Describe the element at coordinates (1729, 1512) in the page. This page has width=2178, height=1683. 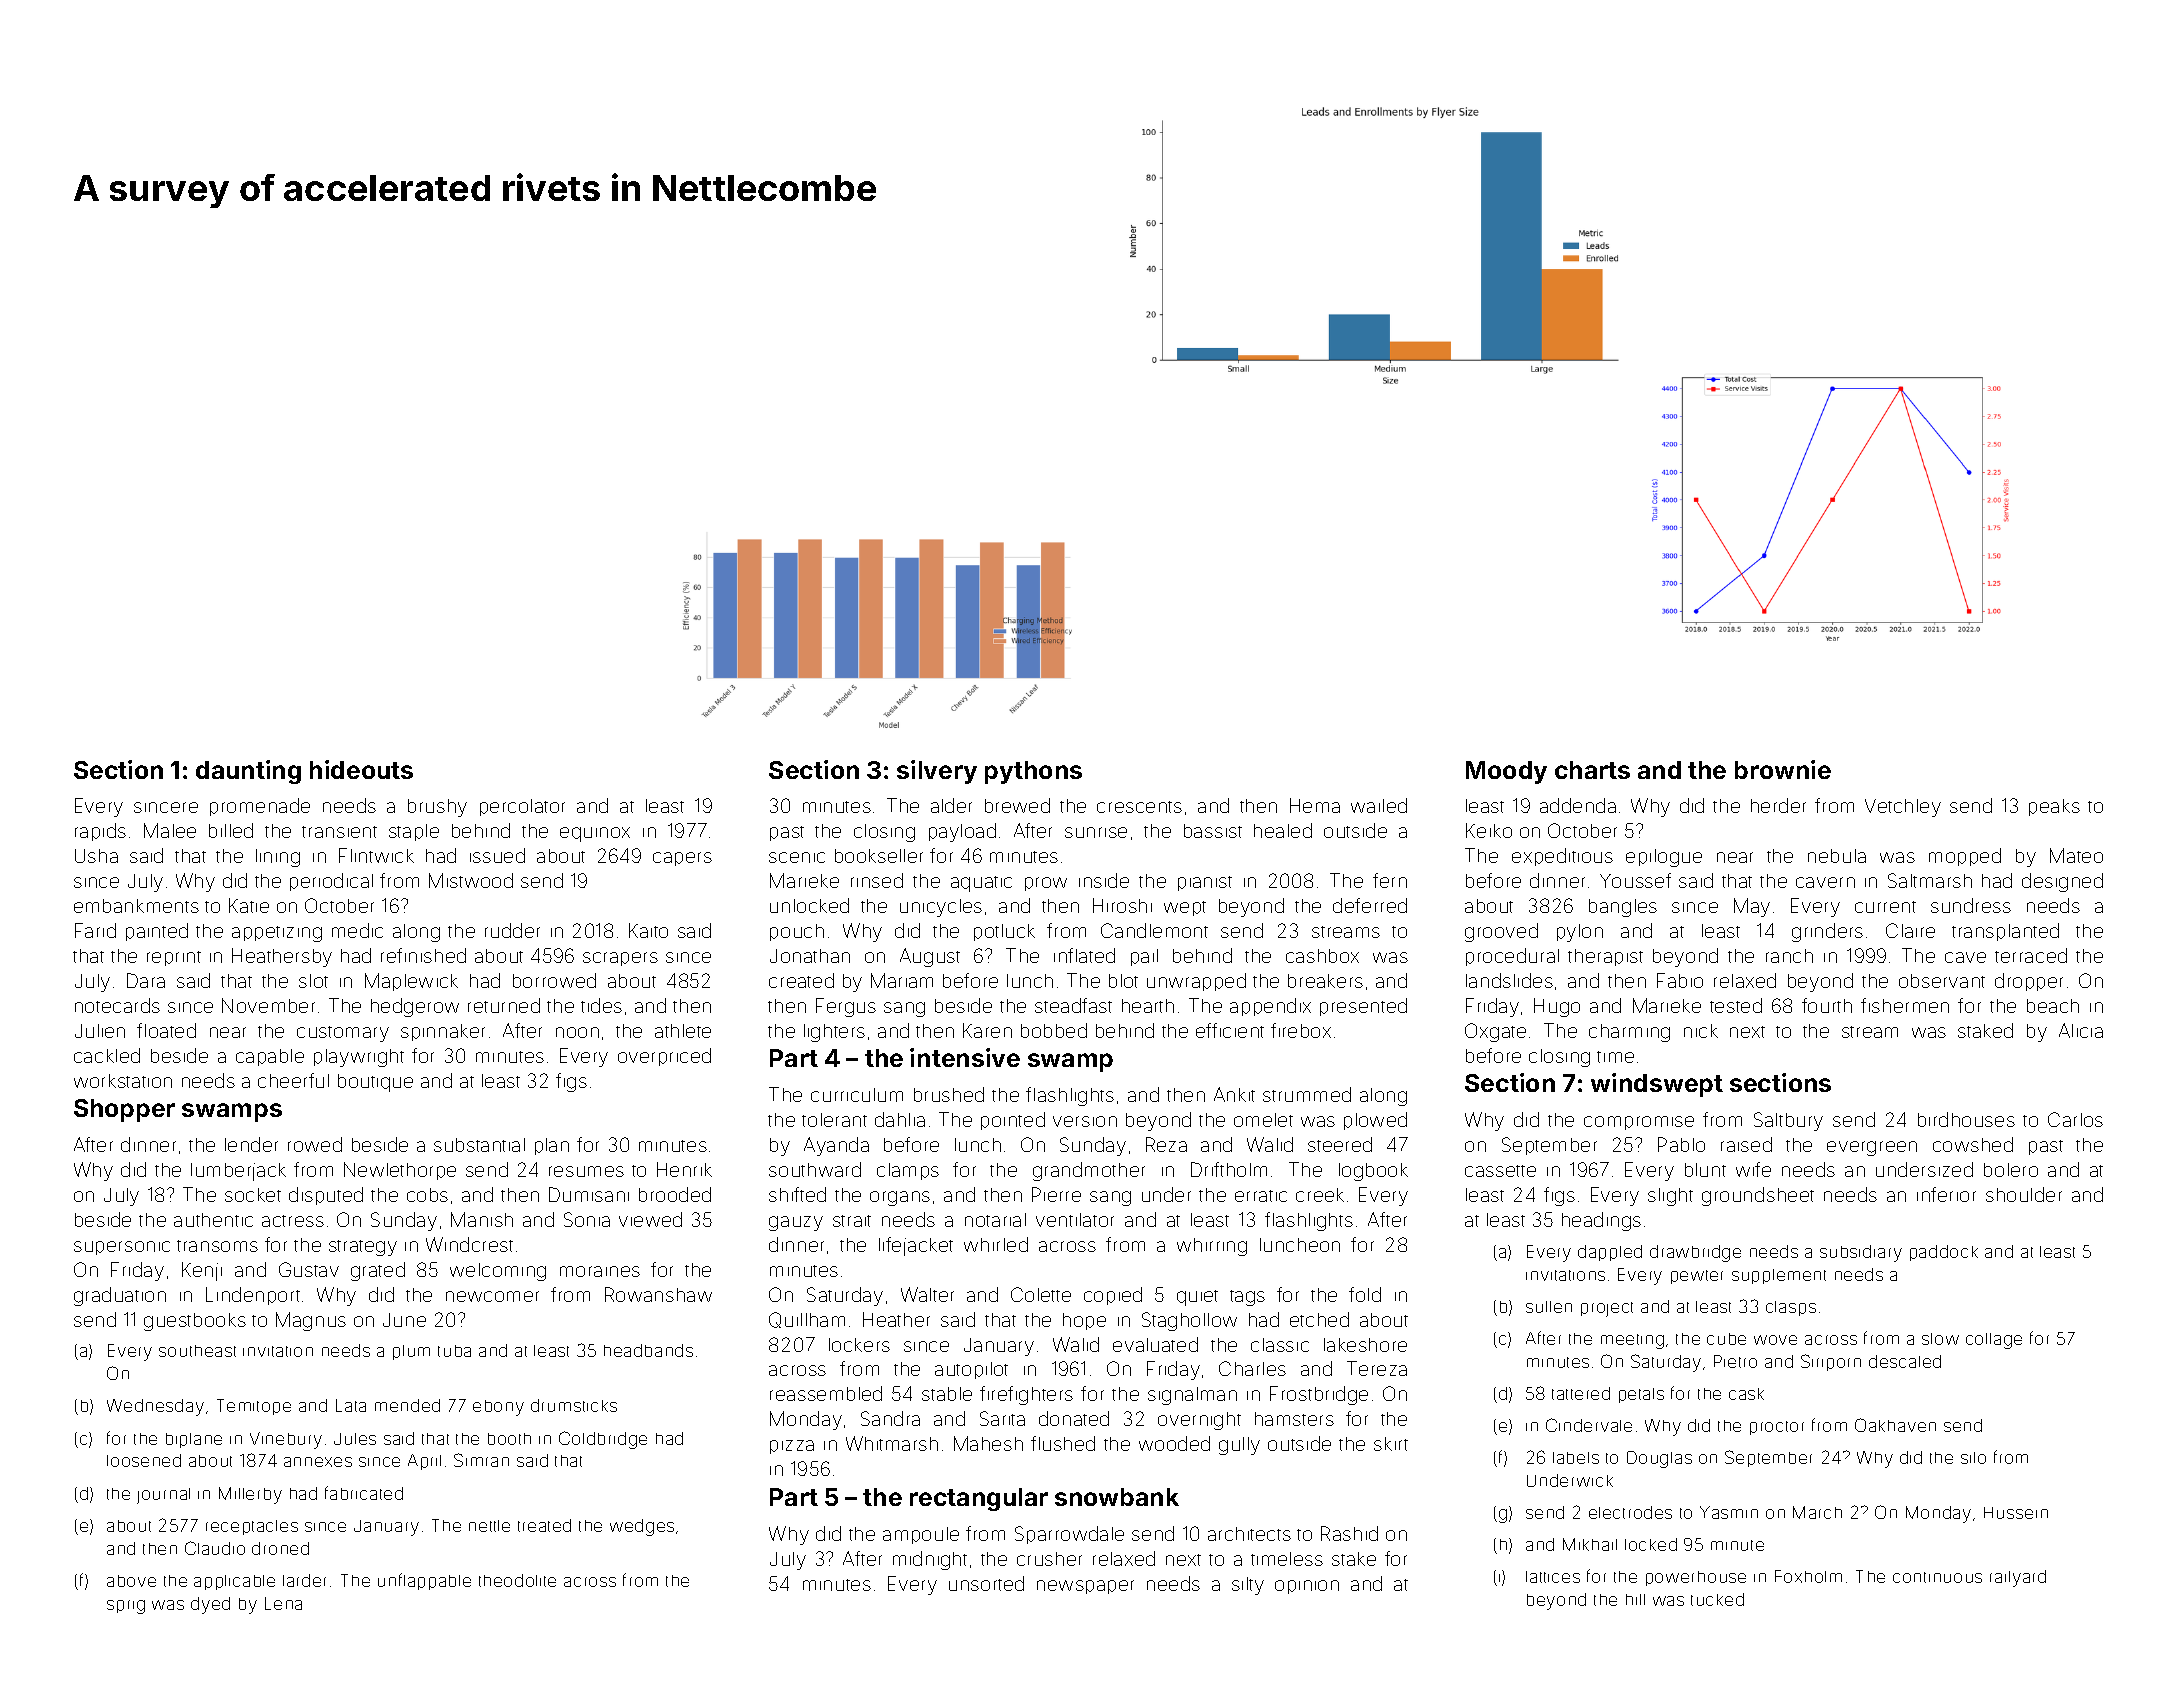
I see `Yasmin` at that location.
